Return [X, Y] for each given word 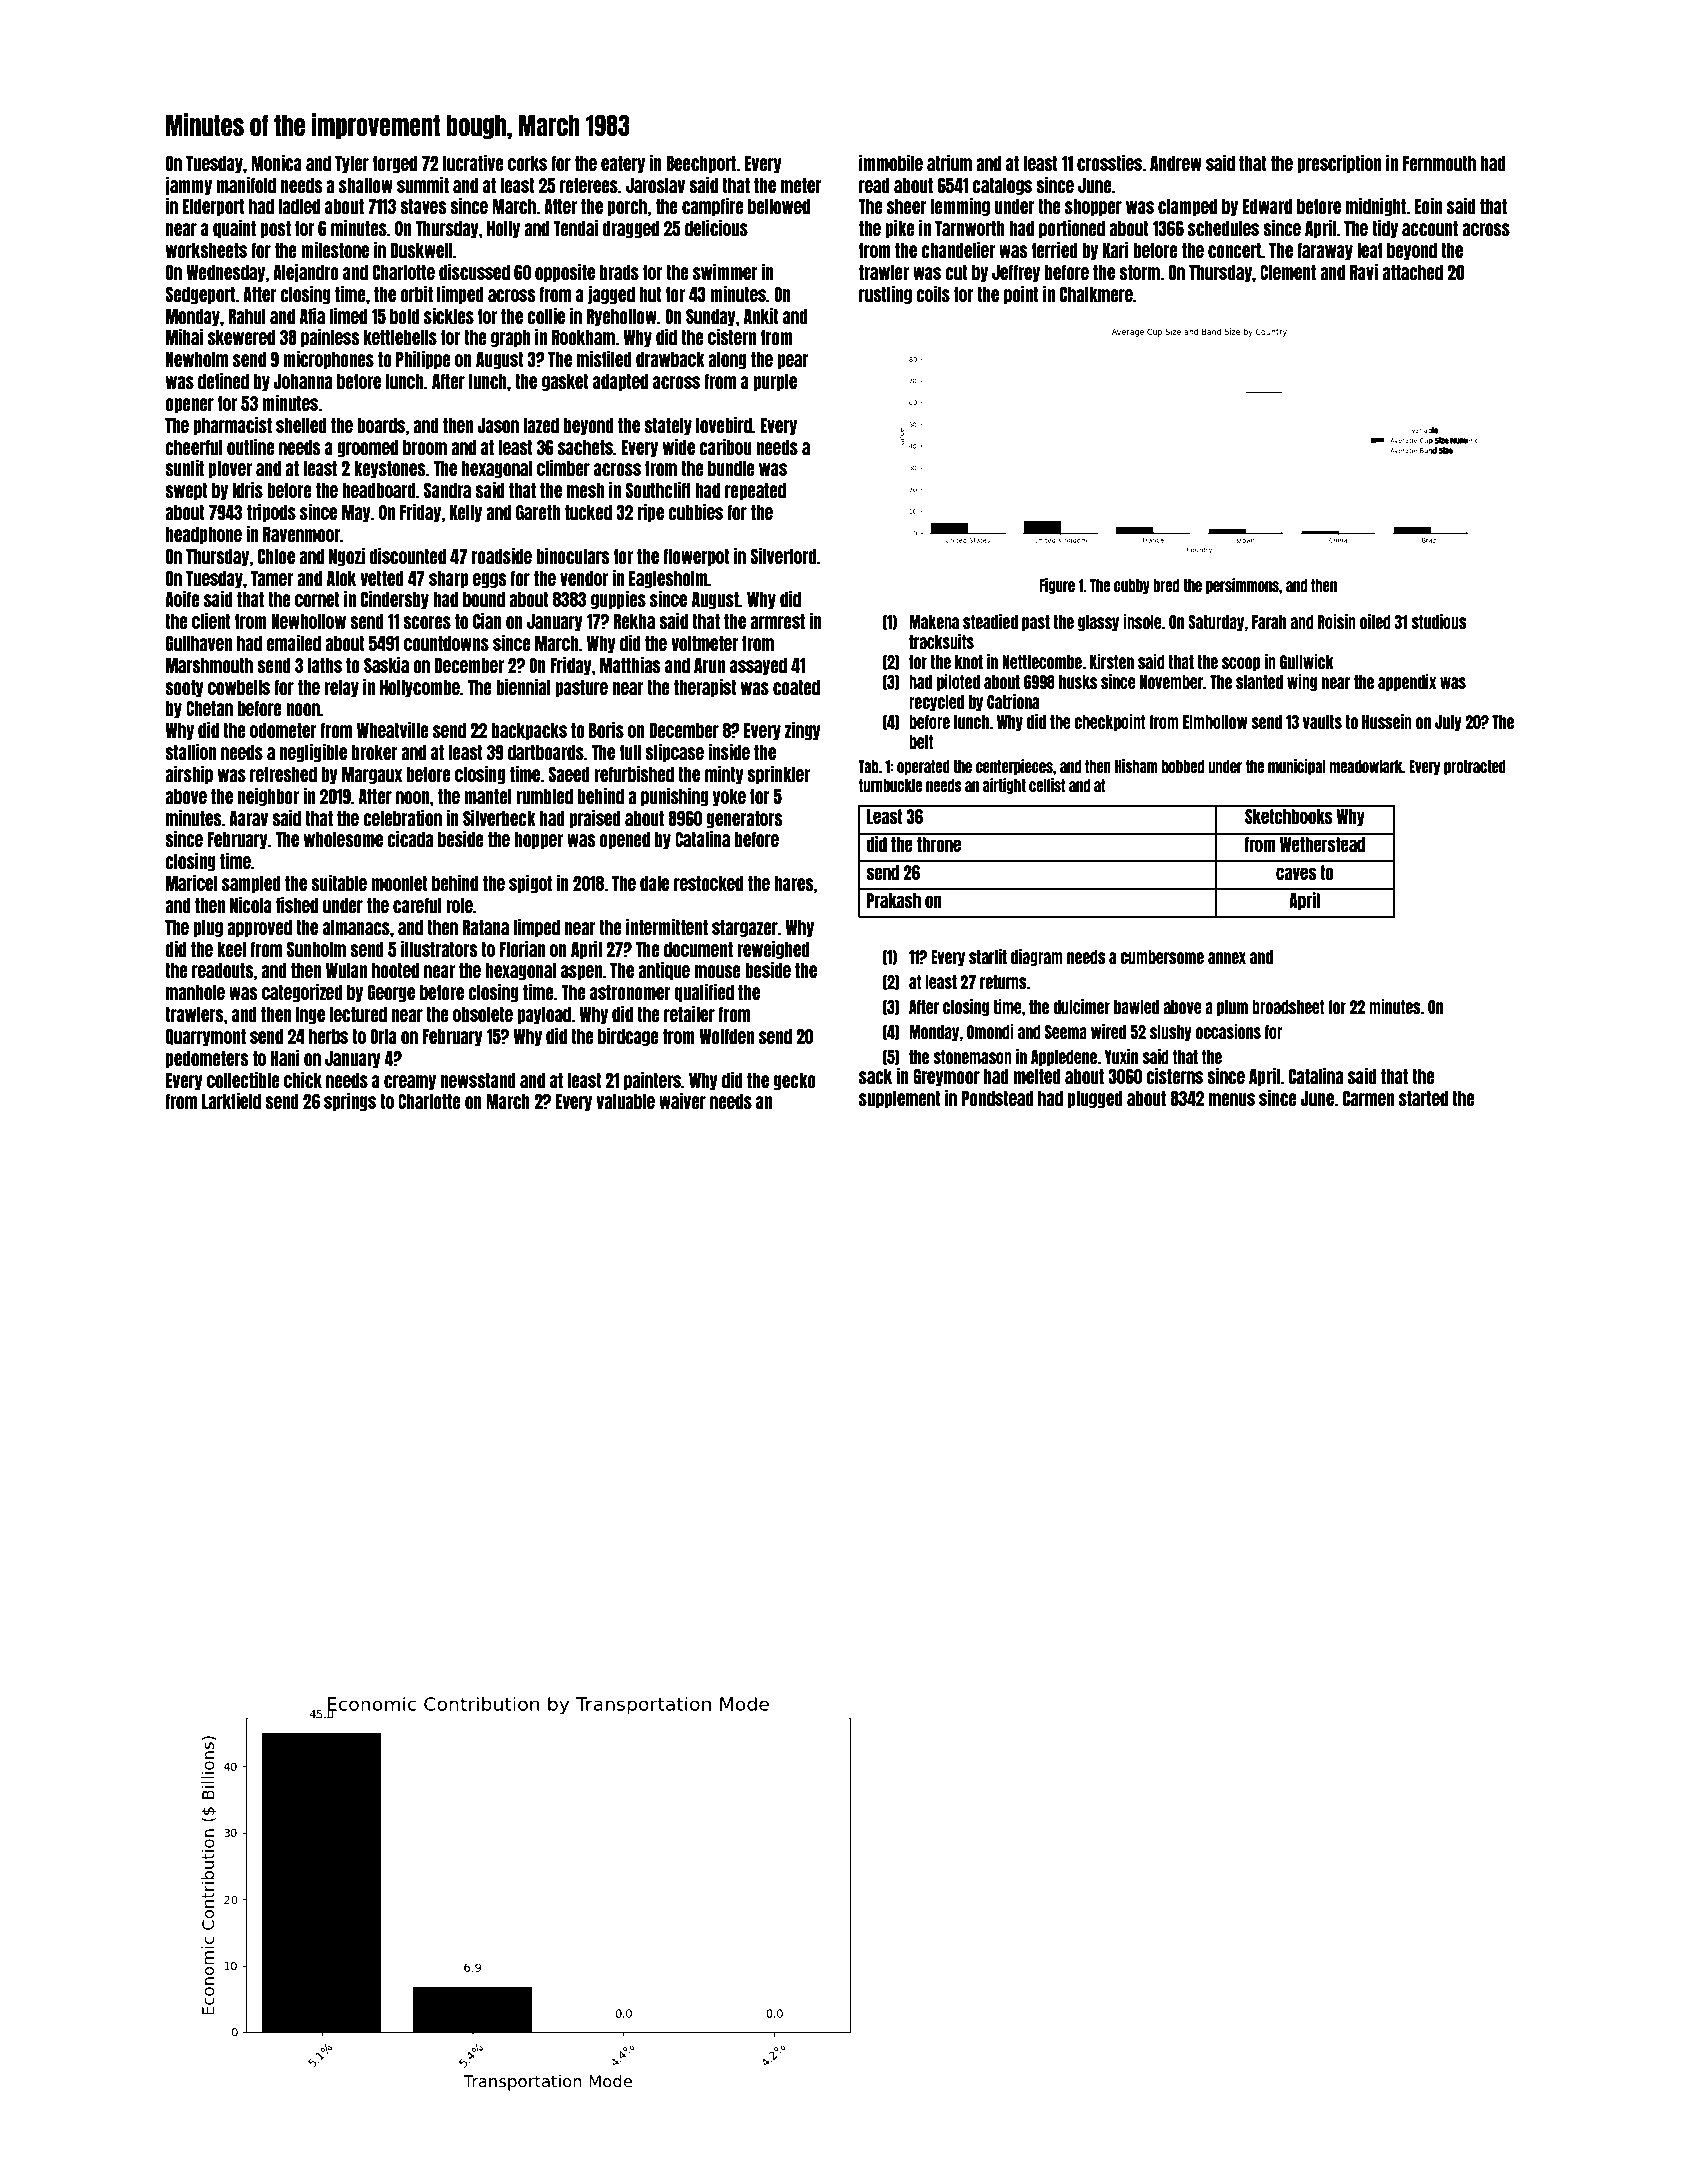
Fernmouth [1439, 163]
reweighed [773, 950]
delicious [716, 228]
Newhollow [308, 621]
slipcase [674, 753]
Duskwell [422, 250]
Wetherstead [1322, 844]
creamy [410, 1082]
